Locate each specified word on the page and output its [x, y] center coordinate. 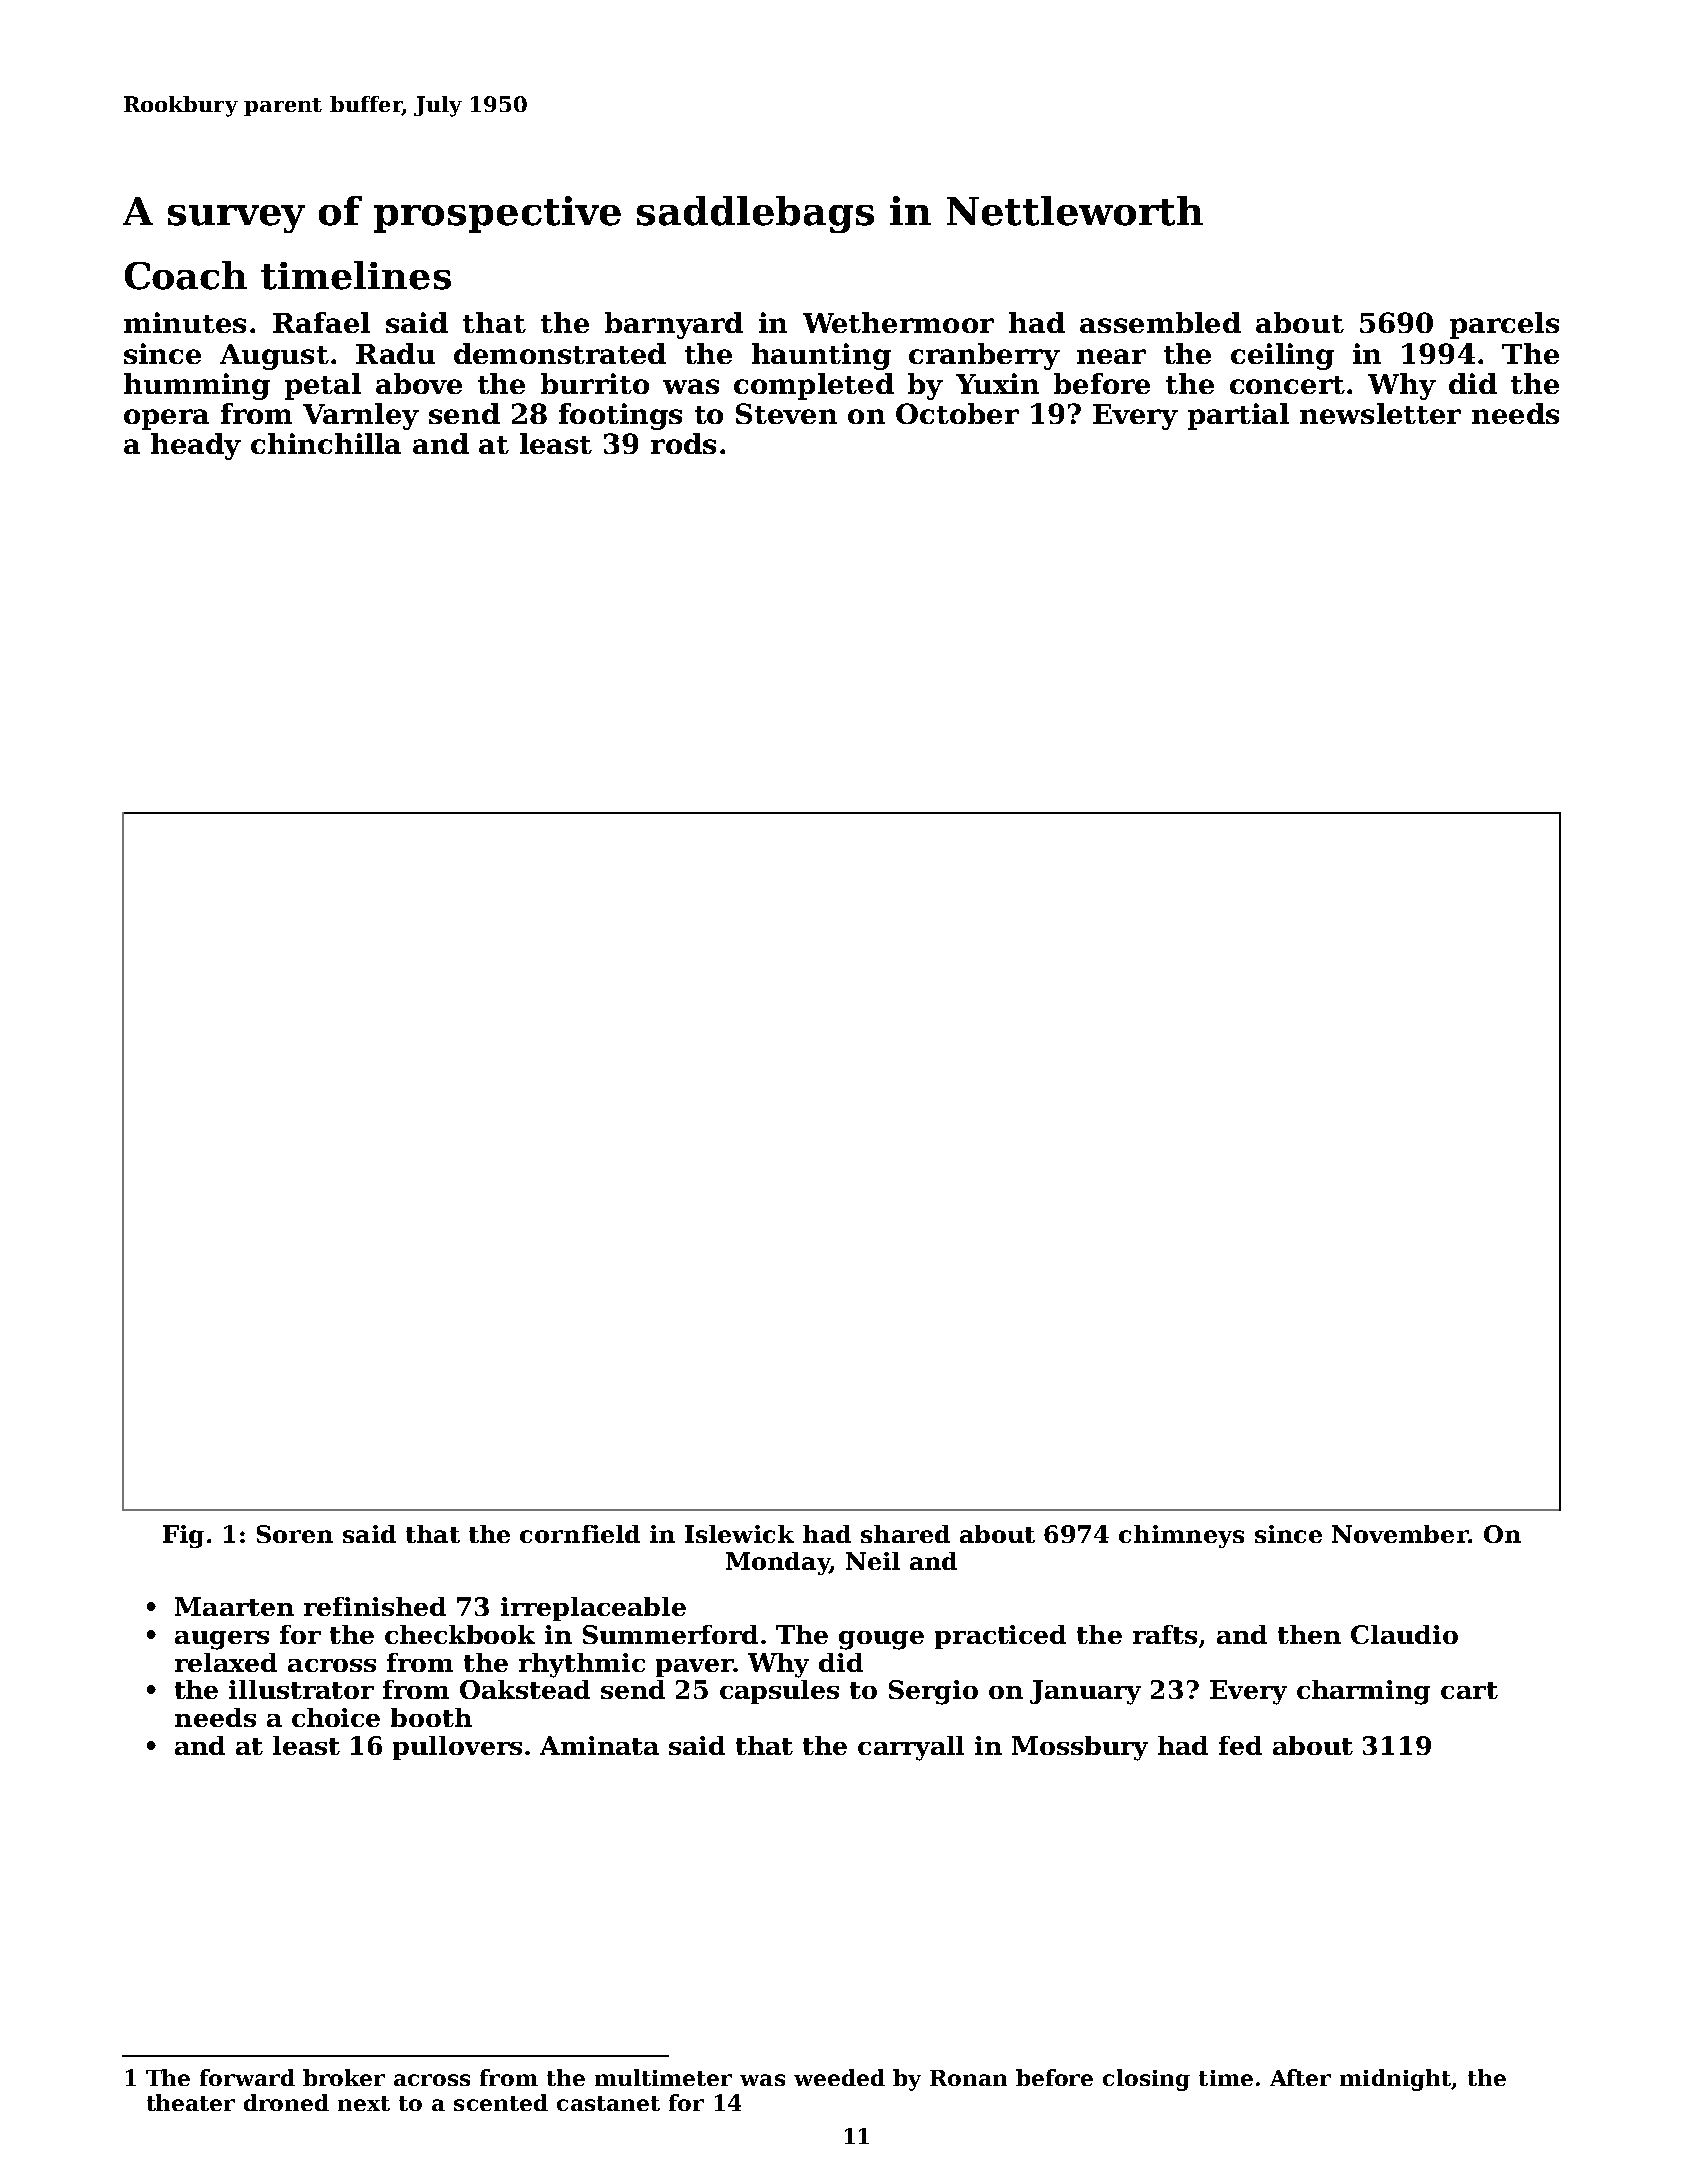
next [364, 2103]
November [1400, 1534]
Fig [183, 1536]
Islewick [739, 1534]
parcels [1504, 325]
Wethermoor [898, 322]
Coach [186, 275]
